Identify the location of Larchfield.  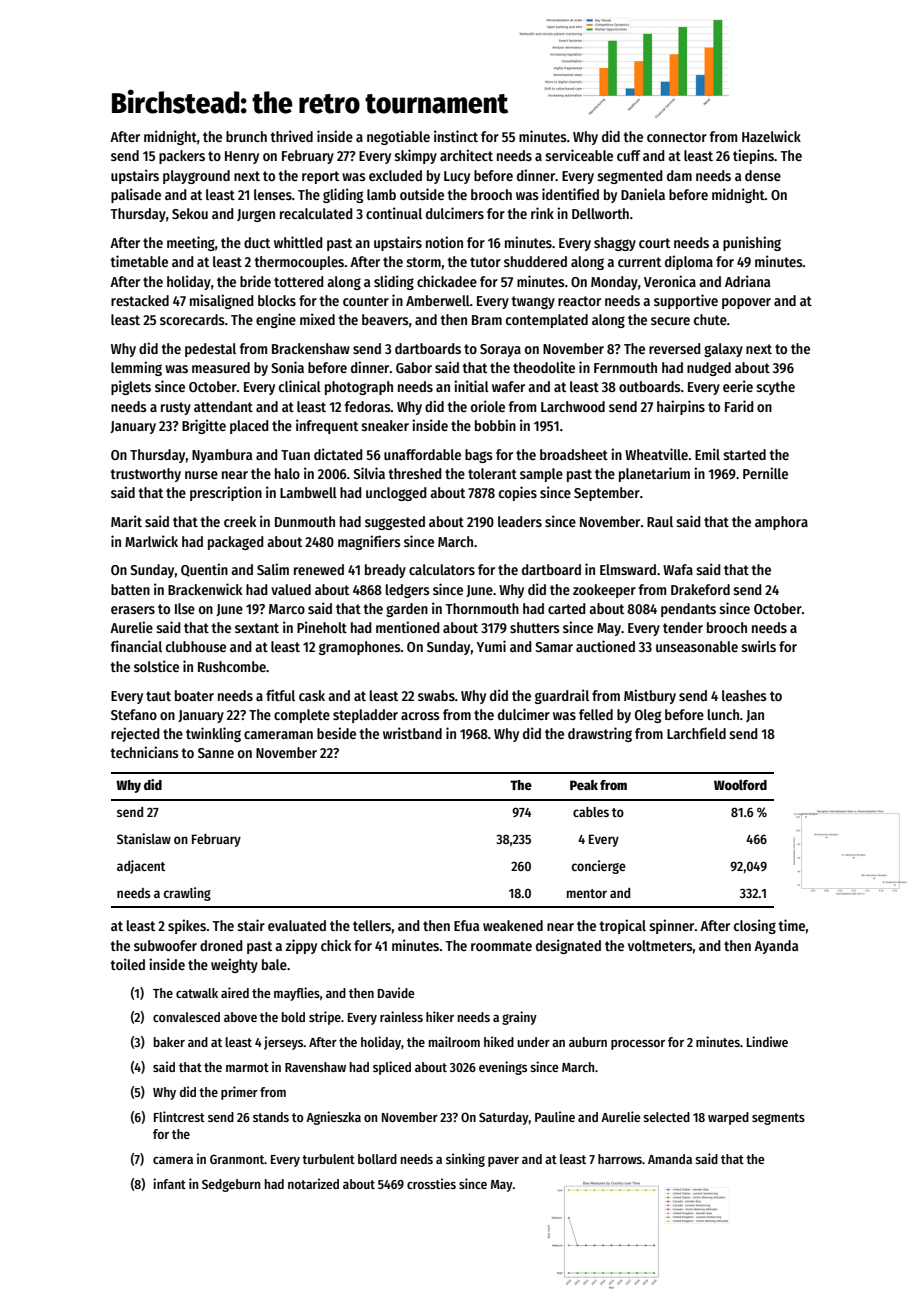
(696, 733).
